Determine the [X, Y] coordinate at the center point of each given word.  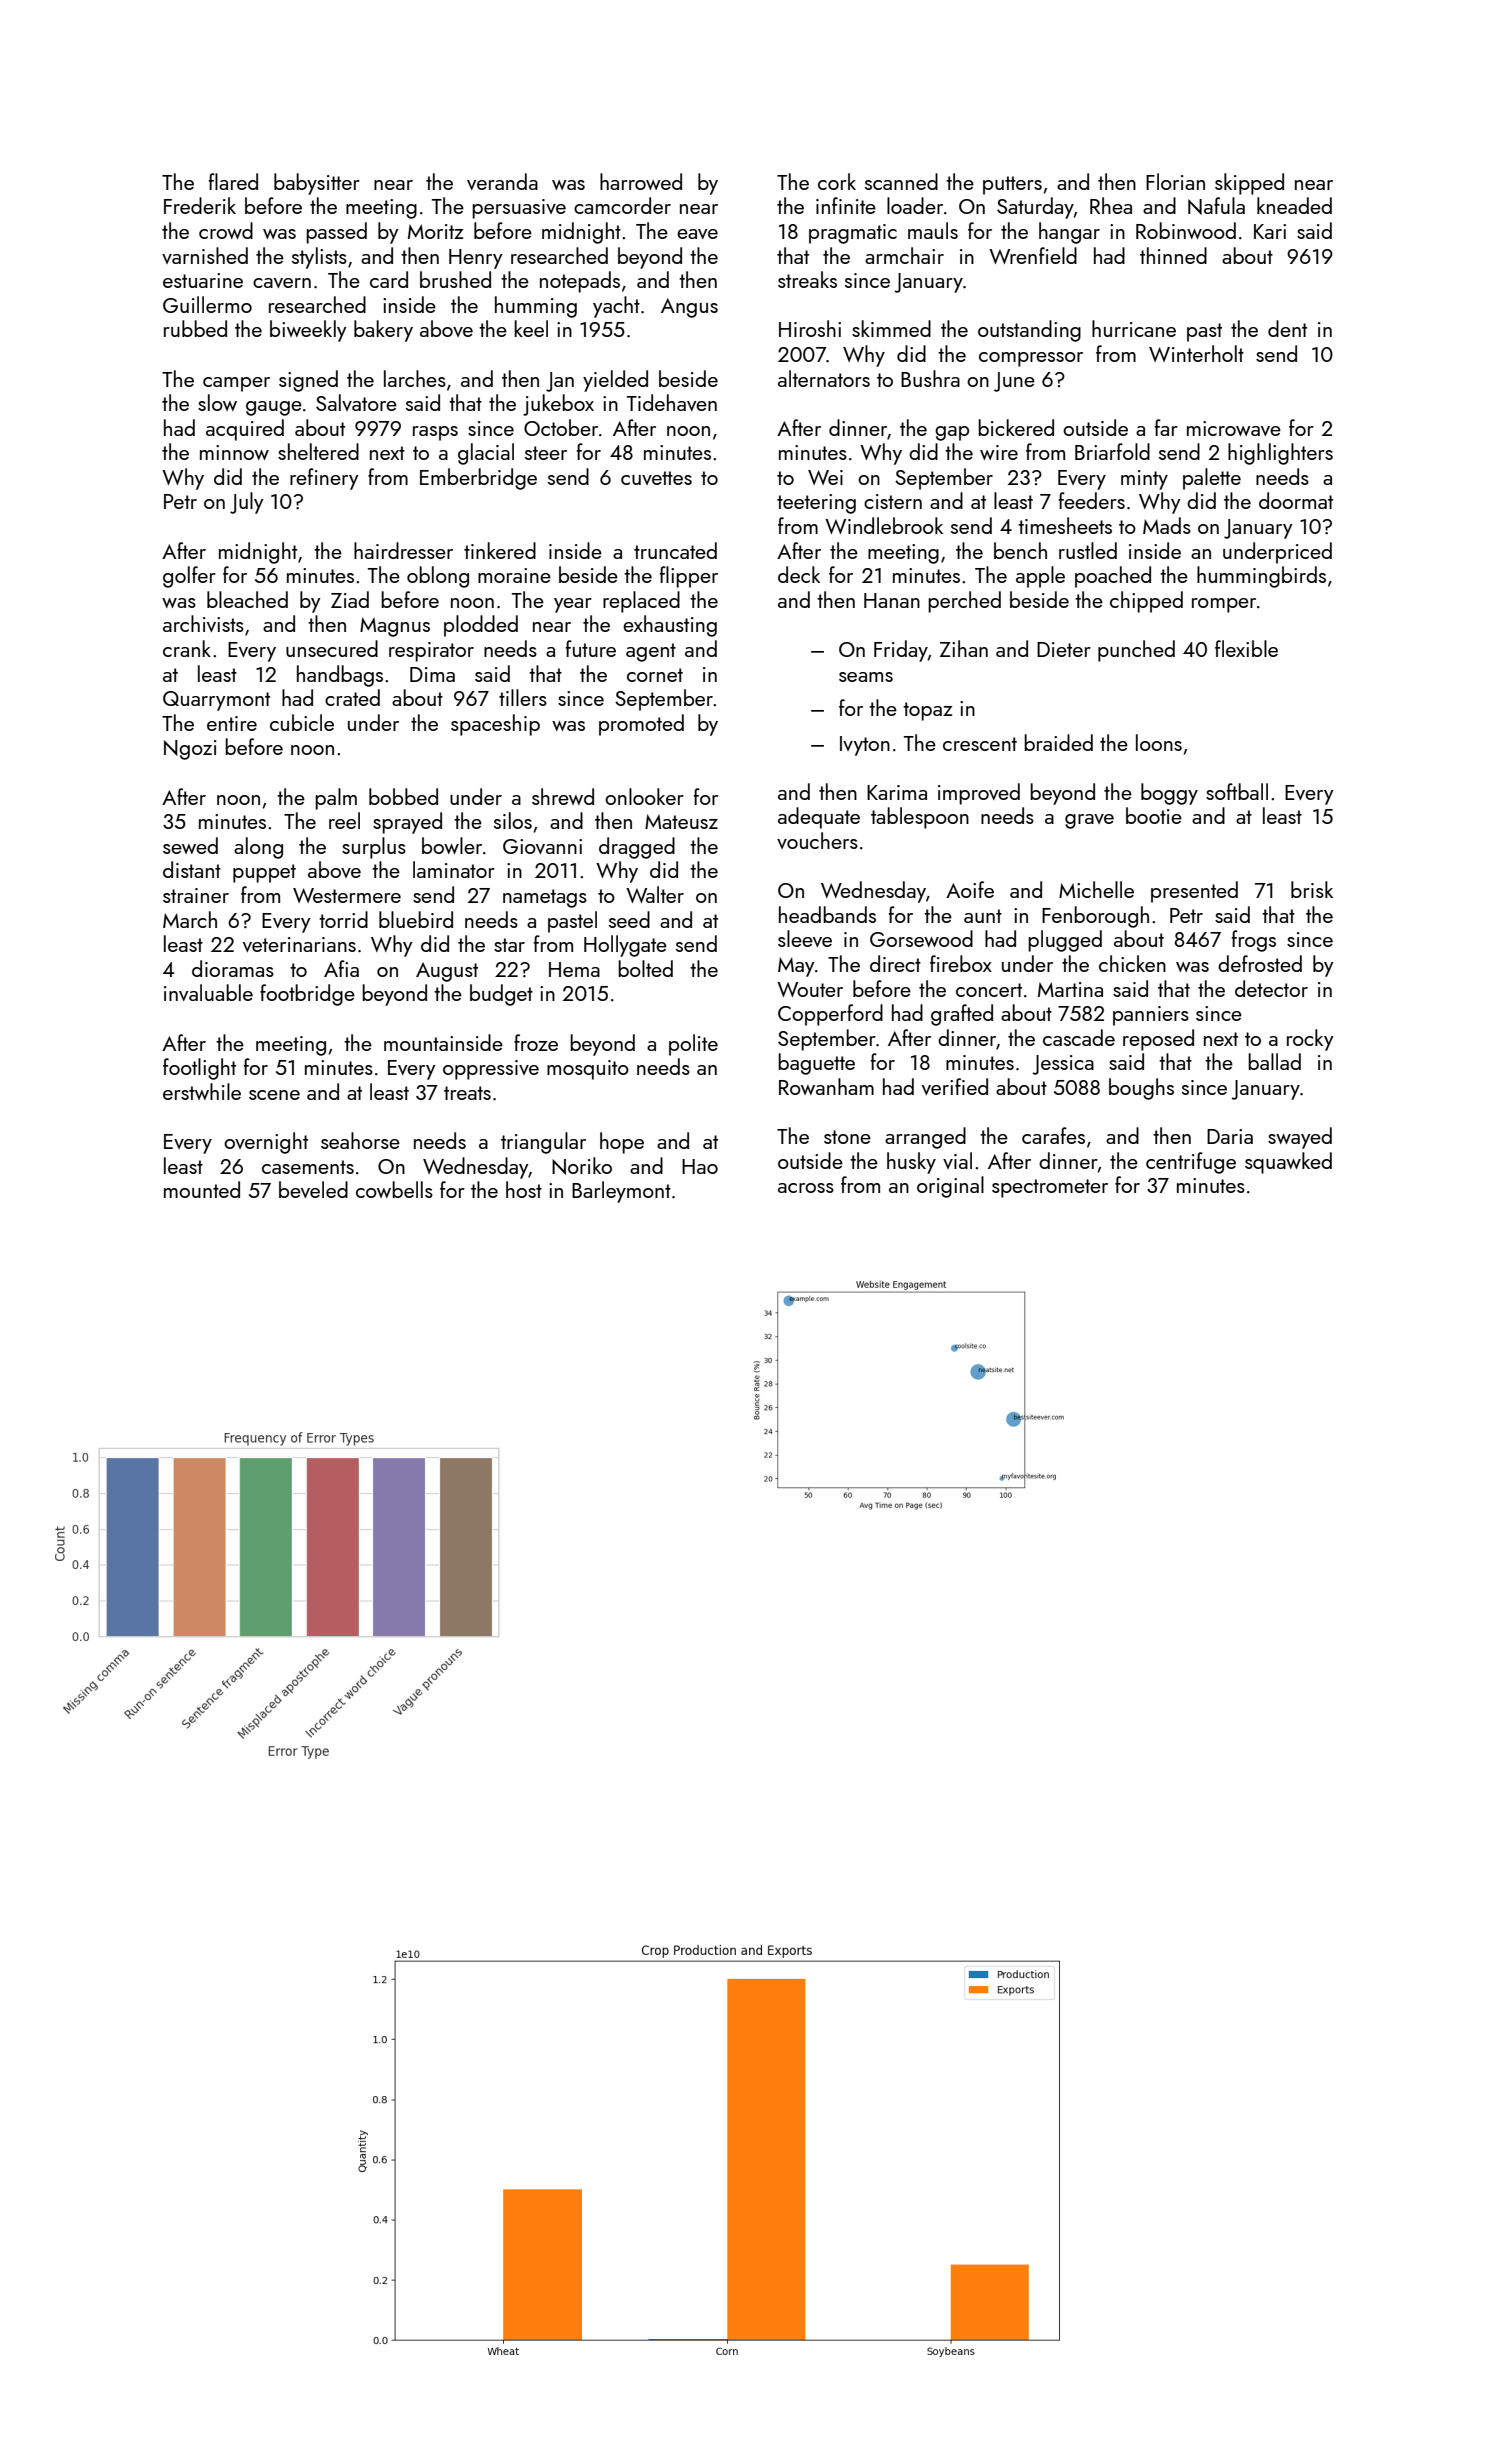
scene [274, 1095]
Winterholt [1196, 353]
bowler [452, 845]
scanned [901, 181]
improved [979, 794]
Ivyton [865, 746]
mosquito [588, 1070]
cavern [282, 283]
